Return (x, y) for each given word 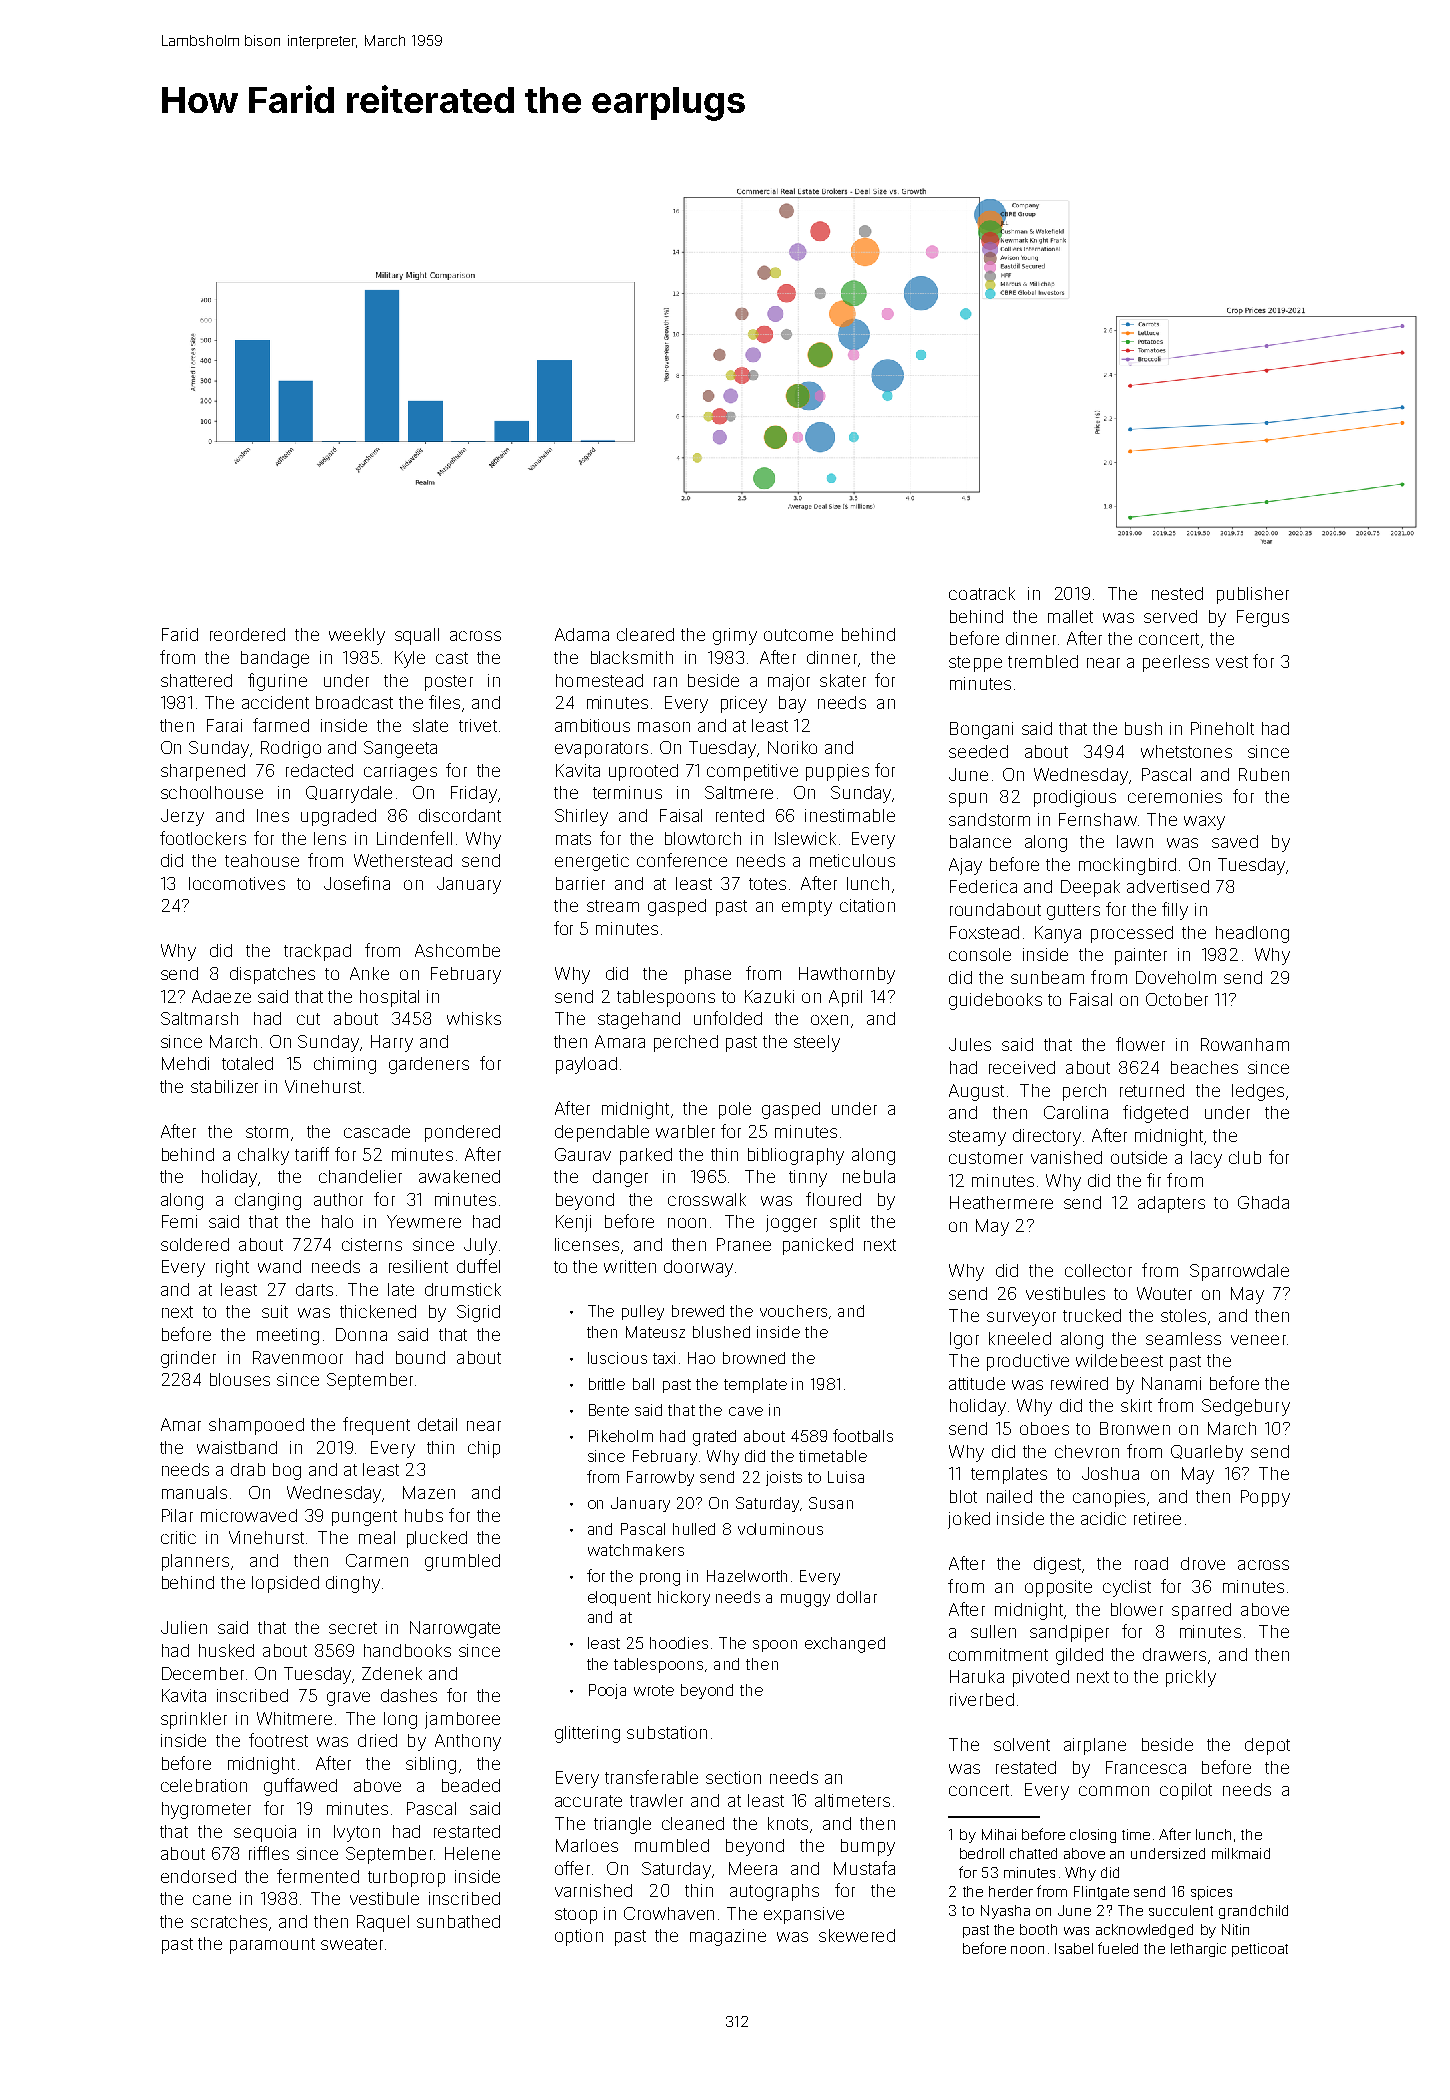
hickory (684, 1598)
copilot (1186, 1791)
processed (1132, 934)
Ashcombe (457, 950)
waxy (1204, 823)
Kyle (410, 659)
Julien (184, 1627)
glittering (587, 1734)
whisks (474, 1018)
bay (792, 704)
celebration (204, 1785)
